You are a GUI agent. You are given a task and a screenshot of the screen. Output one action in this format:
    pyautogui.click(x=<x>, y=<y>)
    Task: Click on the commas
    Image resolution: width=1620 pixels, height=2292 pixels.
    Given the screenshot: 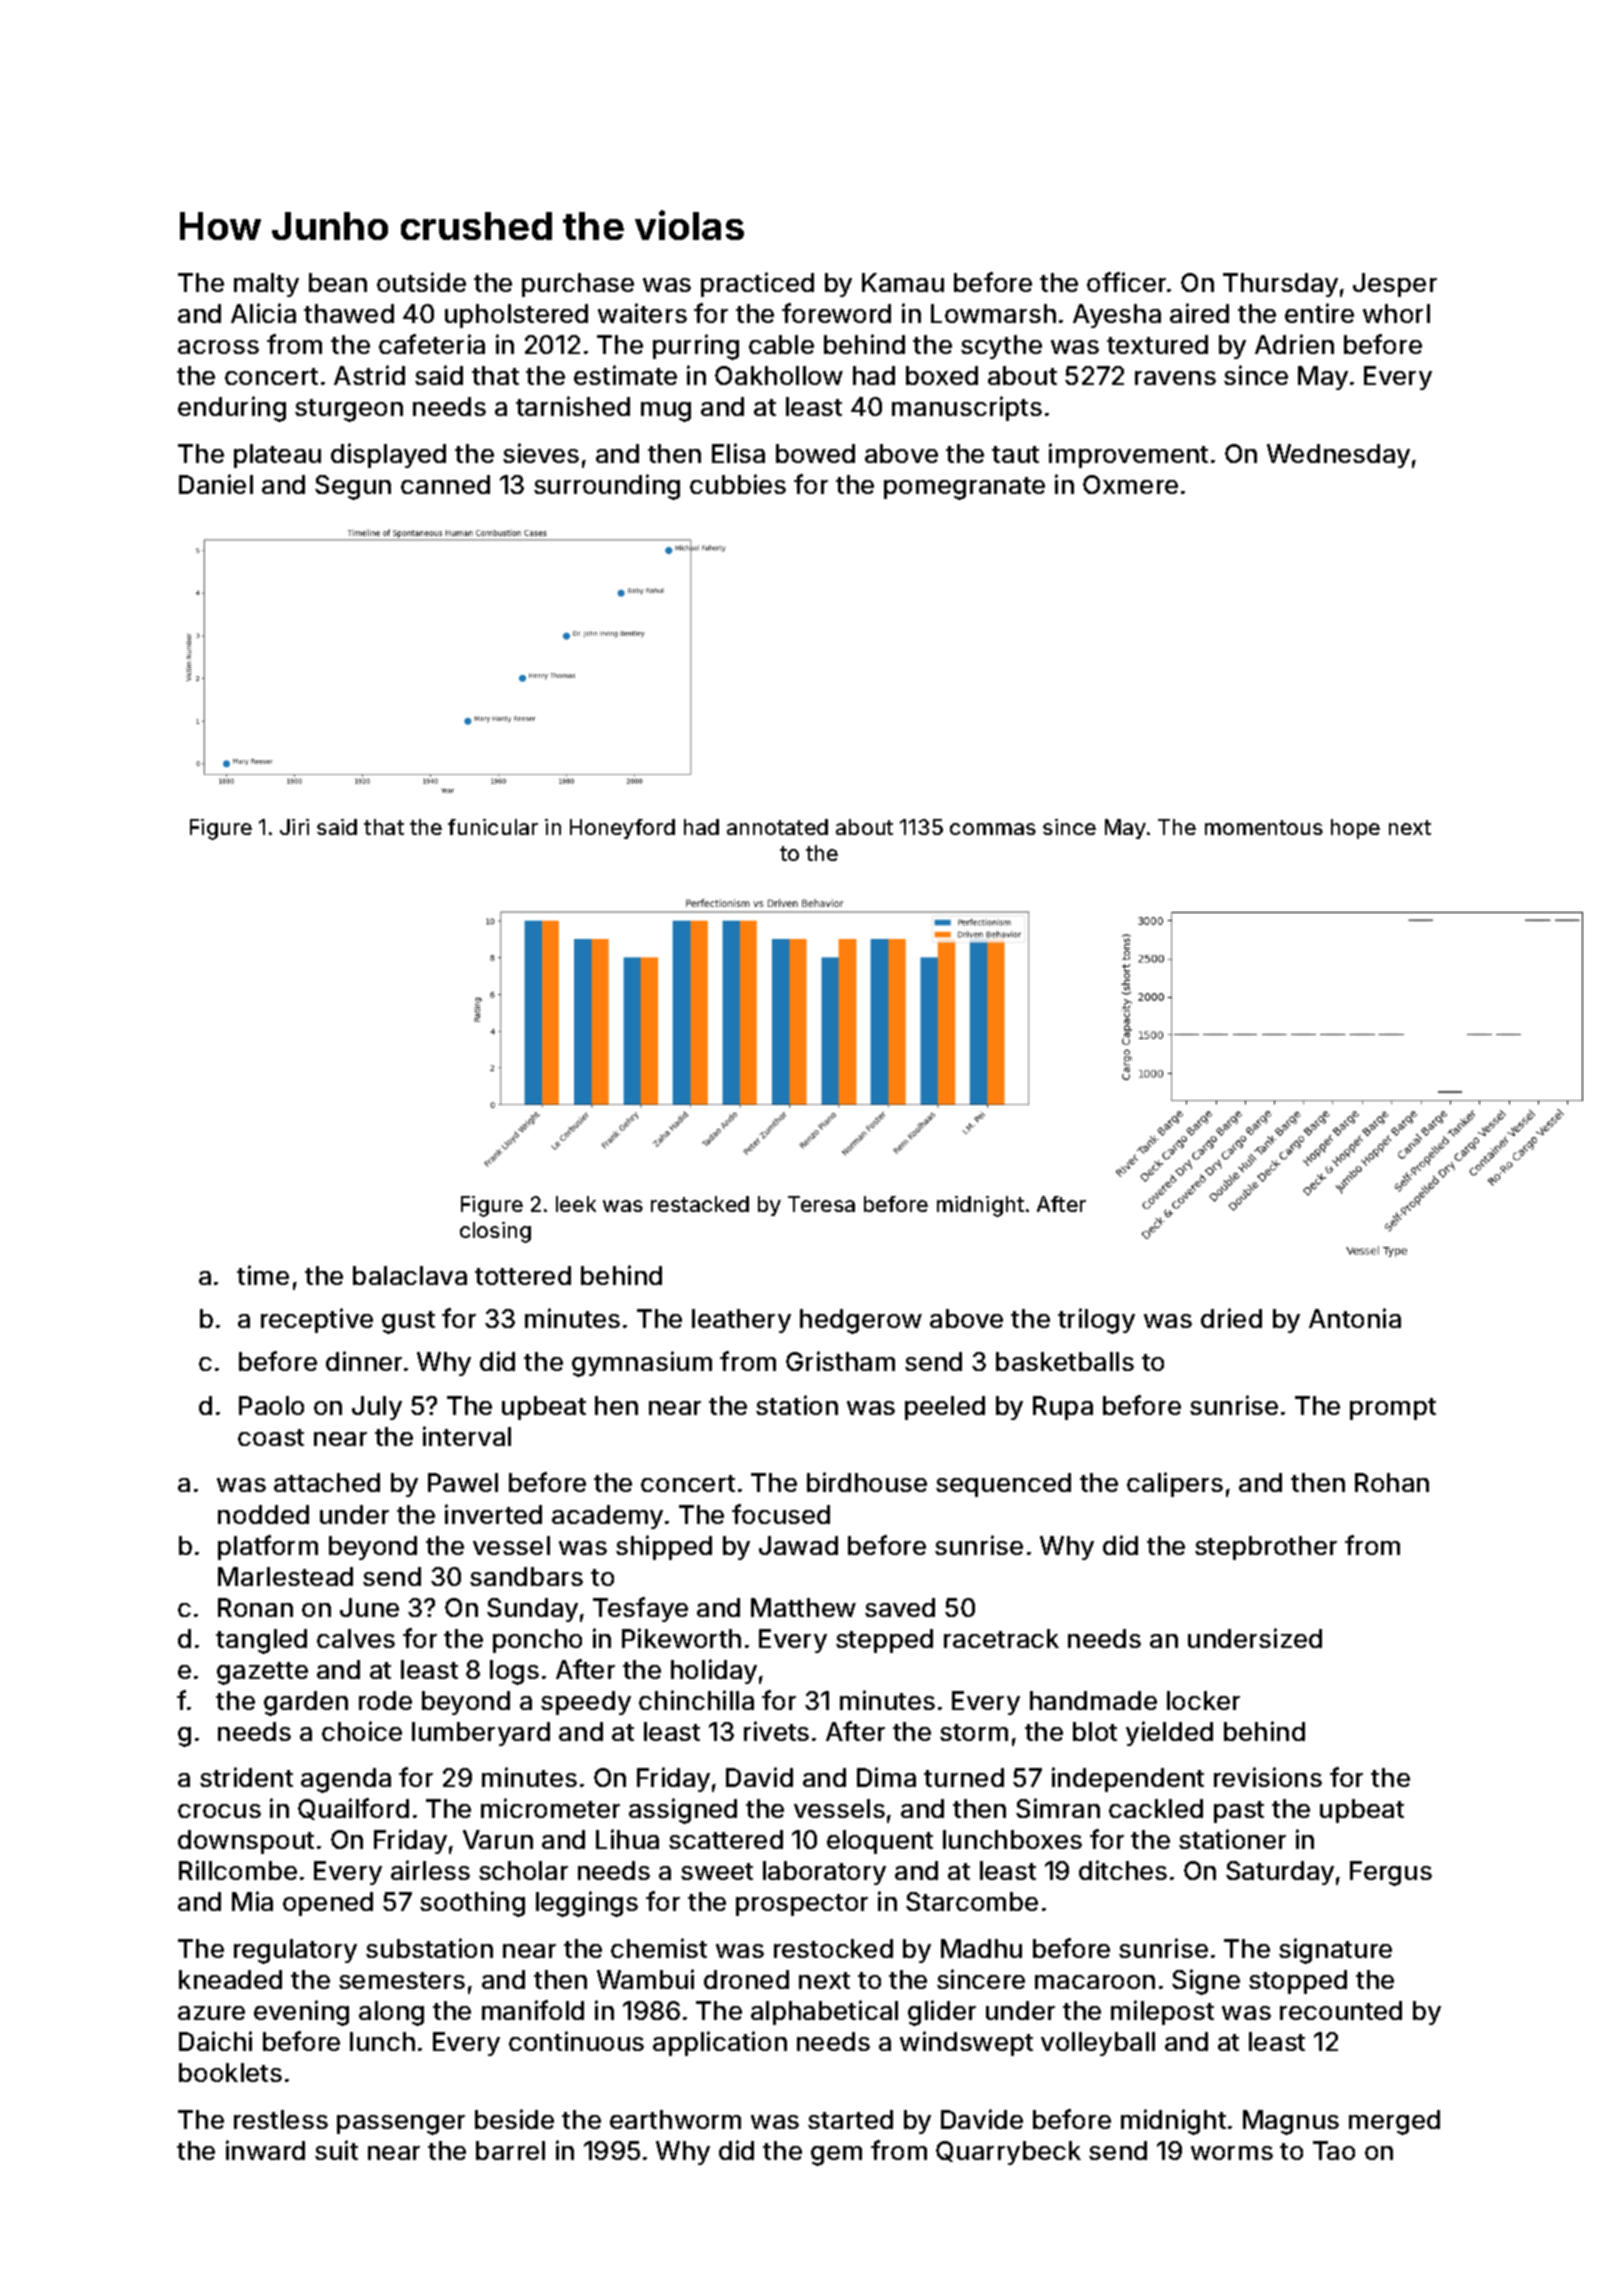 What is the action you would take?
    pyautogui.click(x=993, y=829)
